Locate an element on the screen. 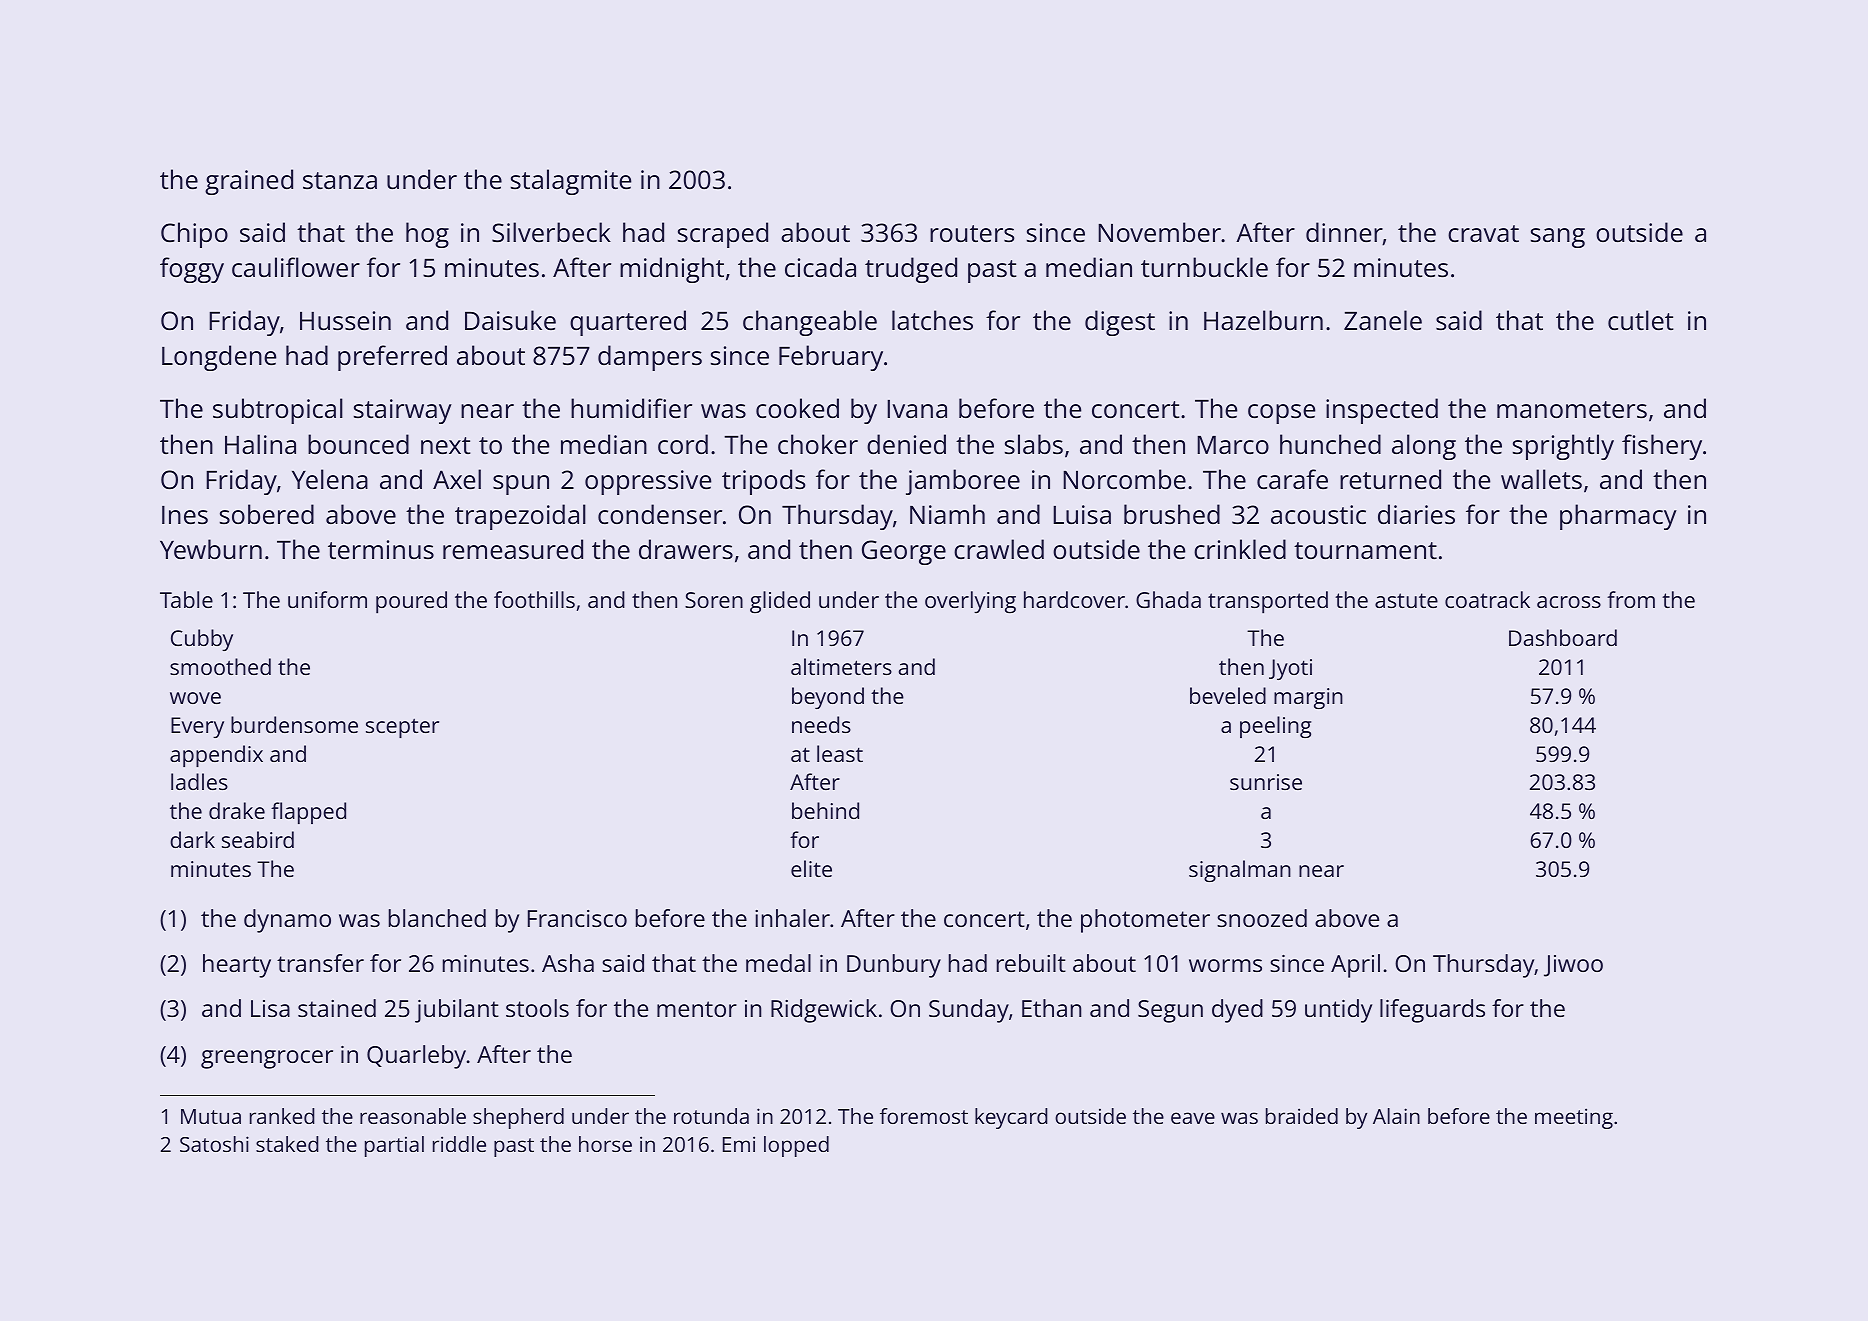 This screenshot has width=1868, height=1321. routers is located at coordinates (972, 233).
